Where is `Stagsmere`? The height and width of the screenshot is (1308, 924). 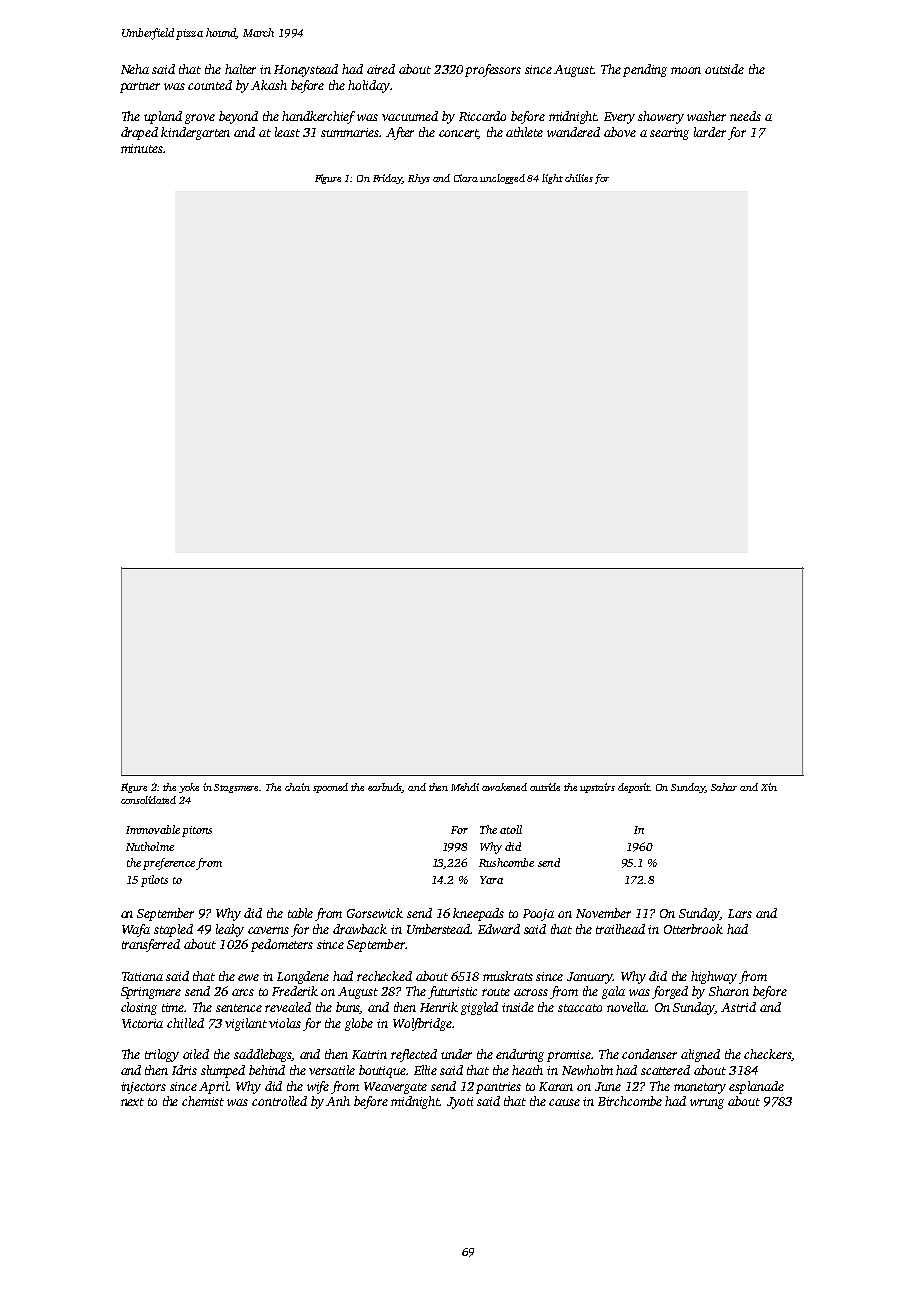 Stagsmere is located at coordinates (237, 788).
